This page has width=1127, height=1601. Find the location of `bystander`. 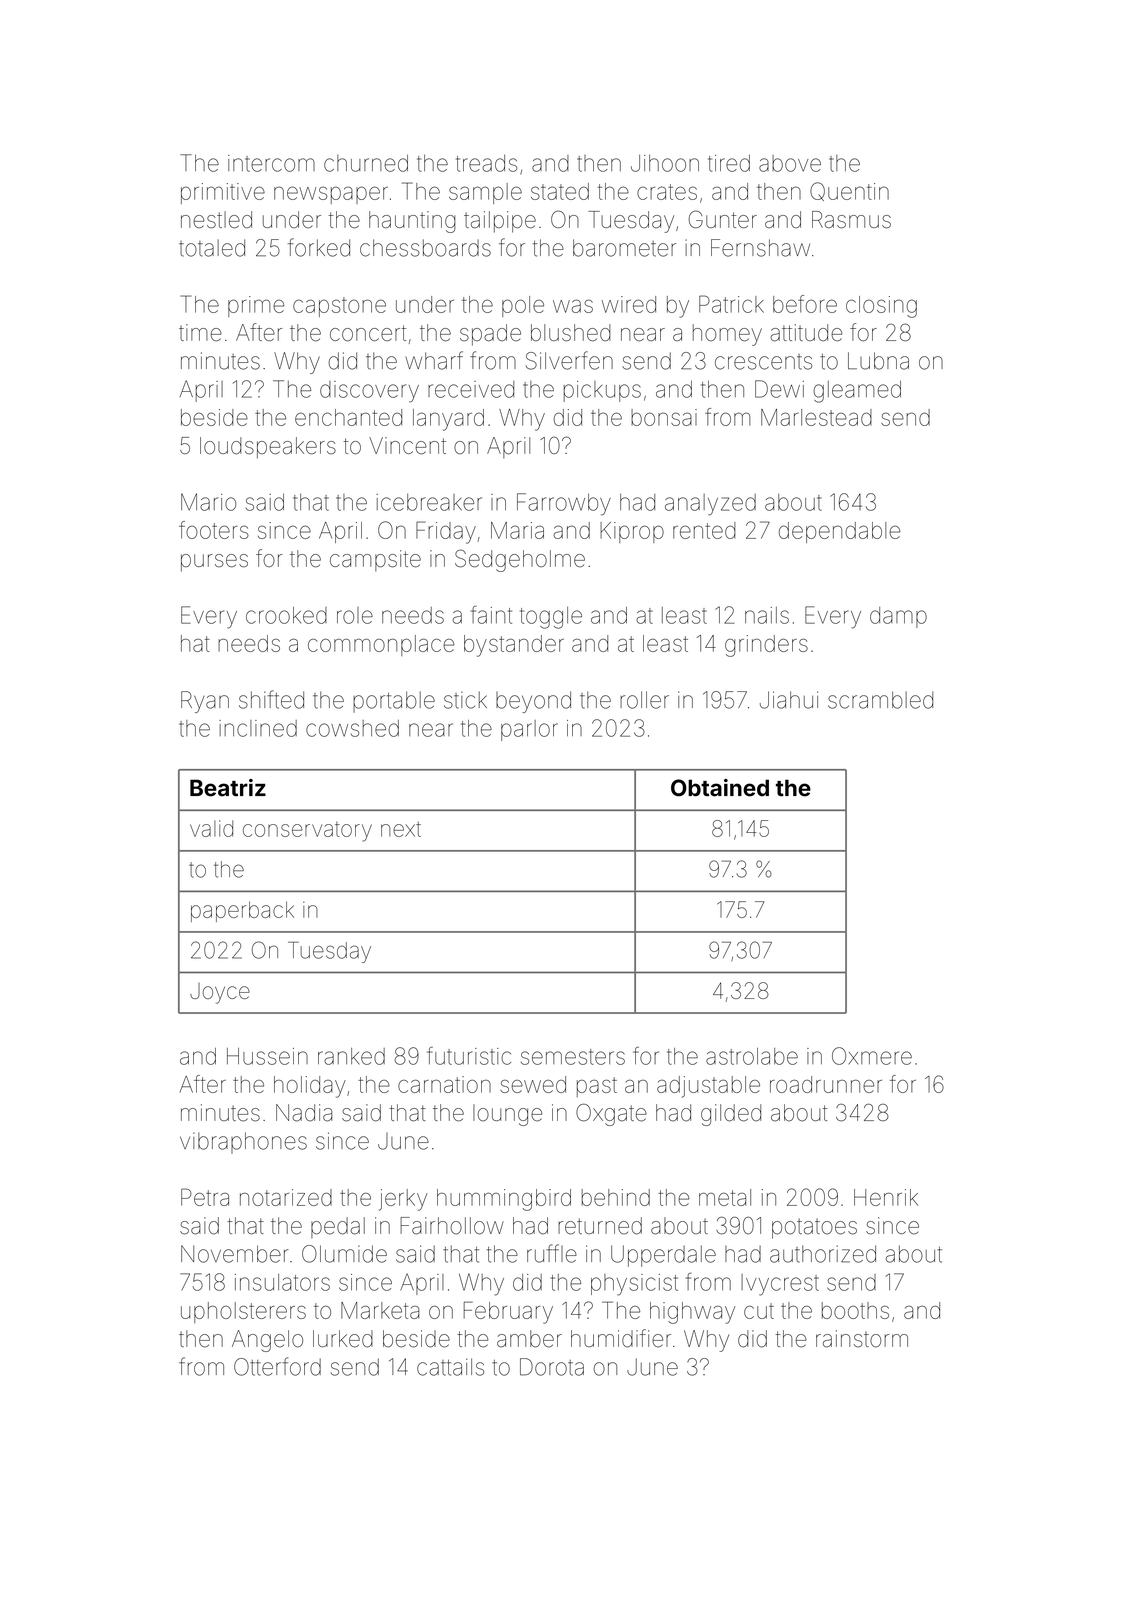

bystander is located at coordinates (514, 646).
